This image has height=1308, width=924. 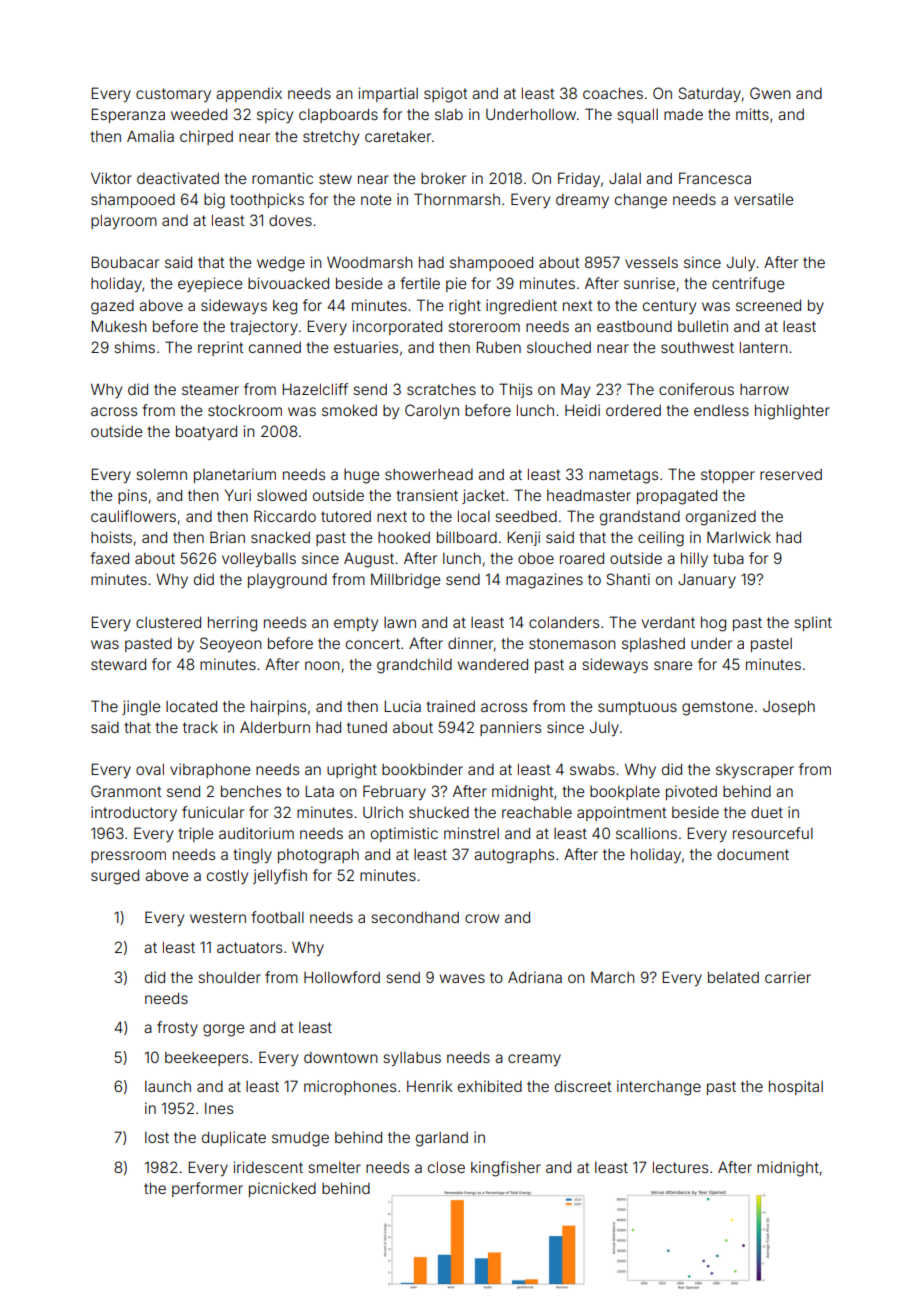 I want to click on garland, so click(x=442, y=1139).
